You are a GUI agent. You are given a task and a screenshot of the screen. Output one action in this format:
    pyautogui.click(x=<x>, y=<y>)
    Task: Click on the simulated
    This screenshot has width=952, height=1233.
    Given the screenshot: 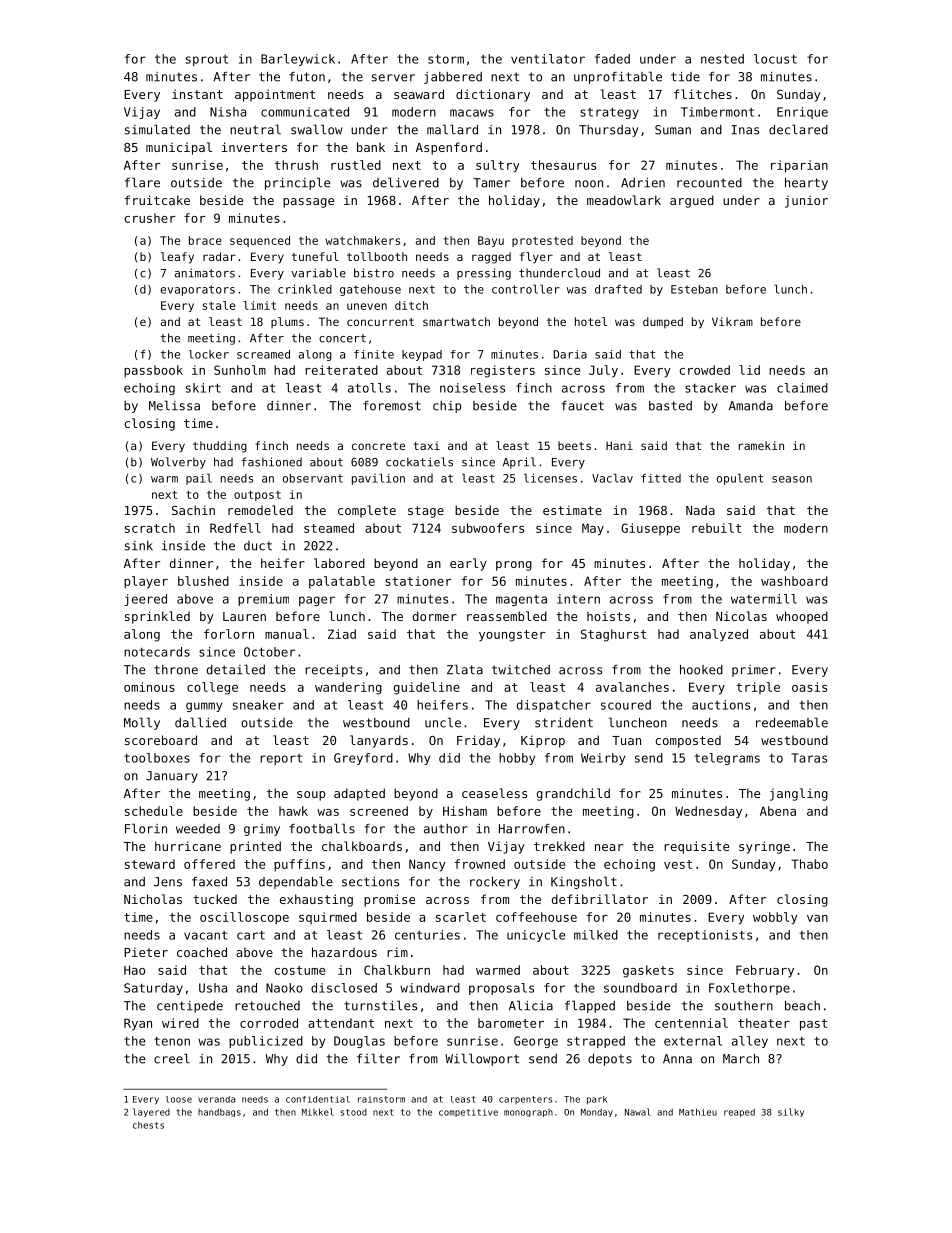 What is the action you would take?
    pyautogui.click(x=157, y=129)
